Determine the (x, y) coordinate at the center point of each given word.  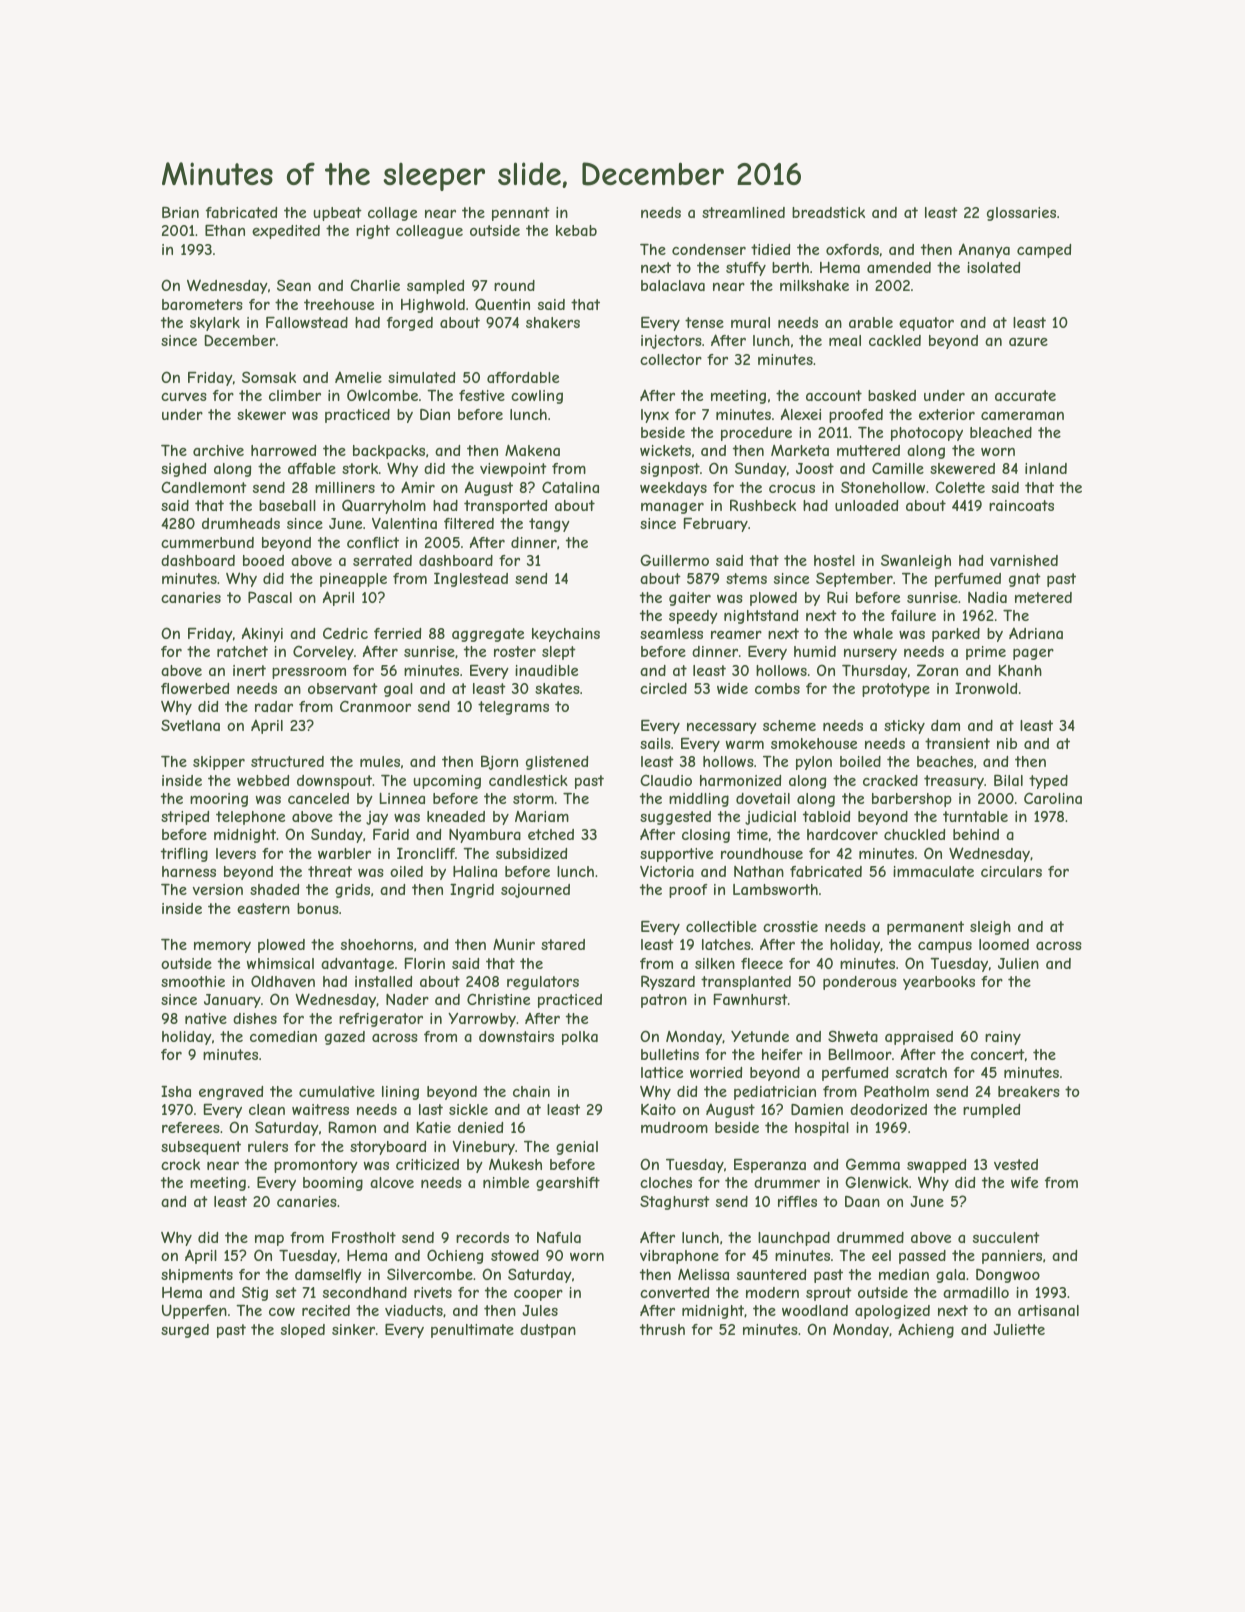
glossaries (1021, 214)
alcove (392, 1182)
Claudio (666, 780)
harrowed (283, 450)
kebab (576, 230)
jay (377, 818)
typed (1048, 782)
